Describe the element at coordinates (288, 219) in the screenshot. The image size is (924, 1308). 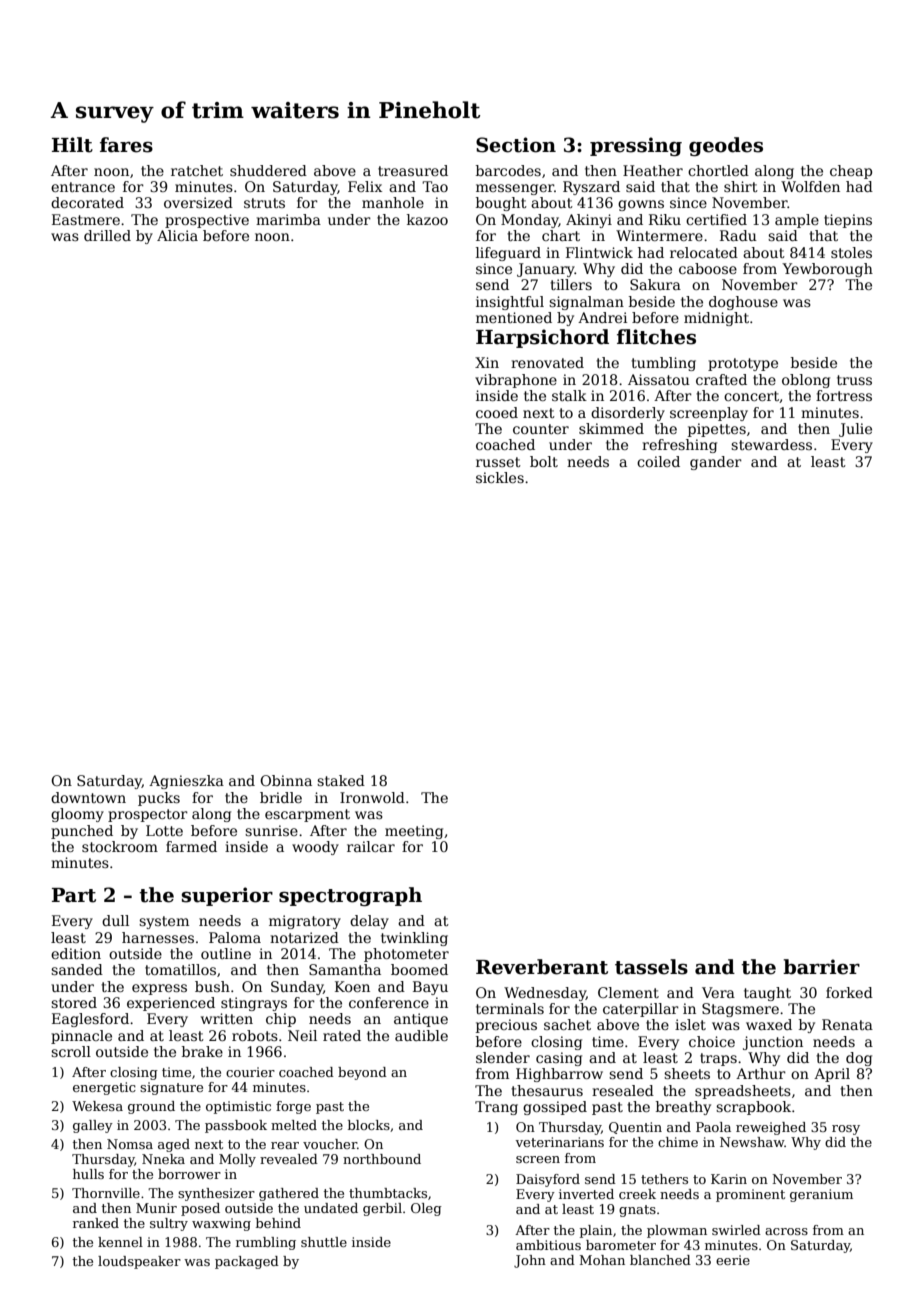
I see `marimba` at that location.
